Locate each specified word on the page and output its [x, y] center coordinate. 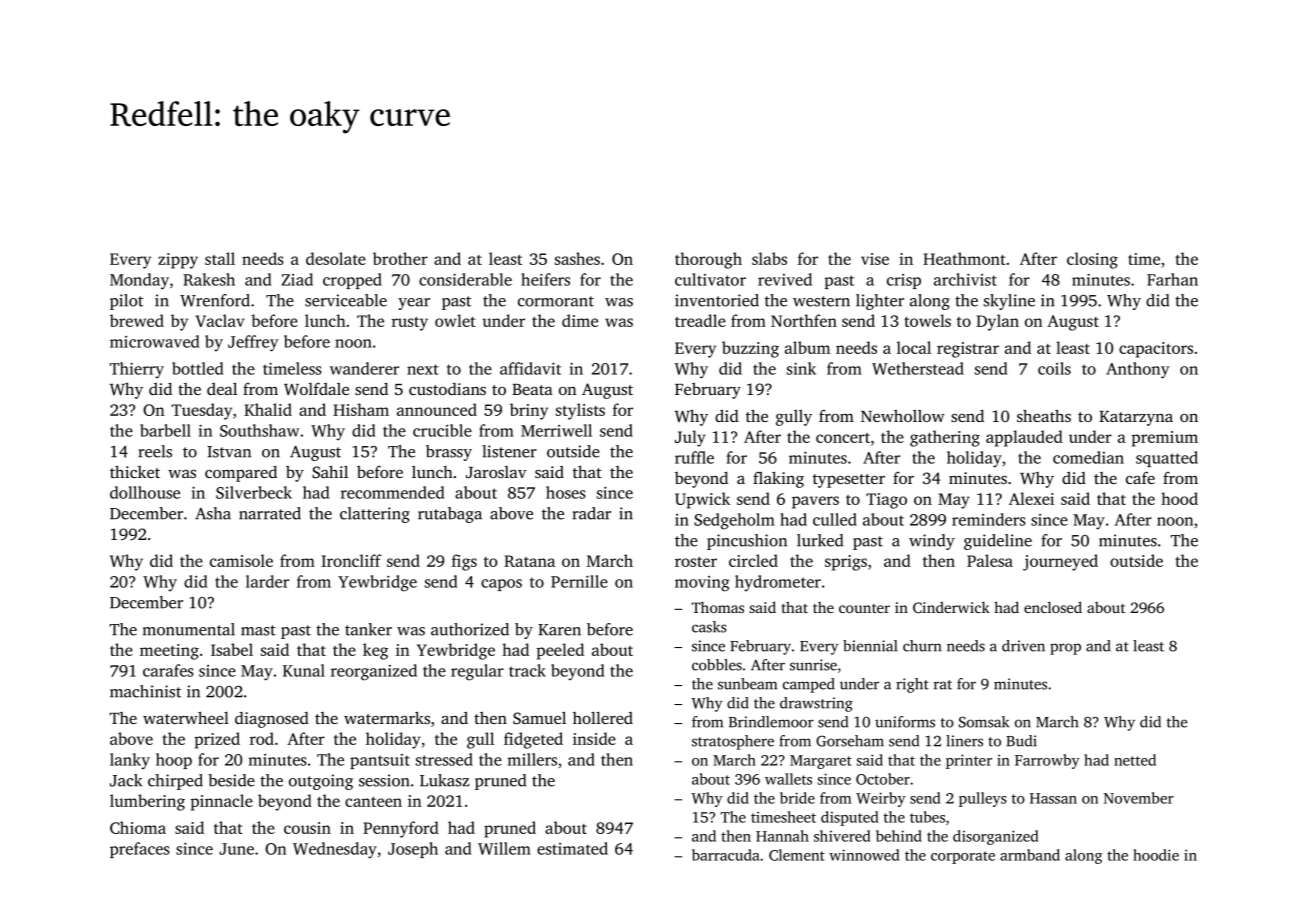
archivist [965, 279]
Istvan [229, 452]
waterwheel [186, 717]
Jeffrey [253, 343]
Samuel [539, 718]
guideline [998, 542]
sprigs [846, 563]
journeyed [1060, 562]
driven [1023, 646]
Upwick [702, 500]
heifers [545, 279]
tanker [368, 629]
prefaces [140, 850]
